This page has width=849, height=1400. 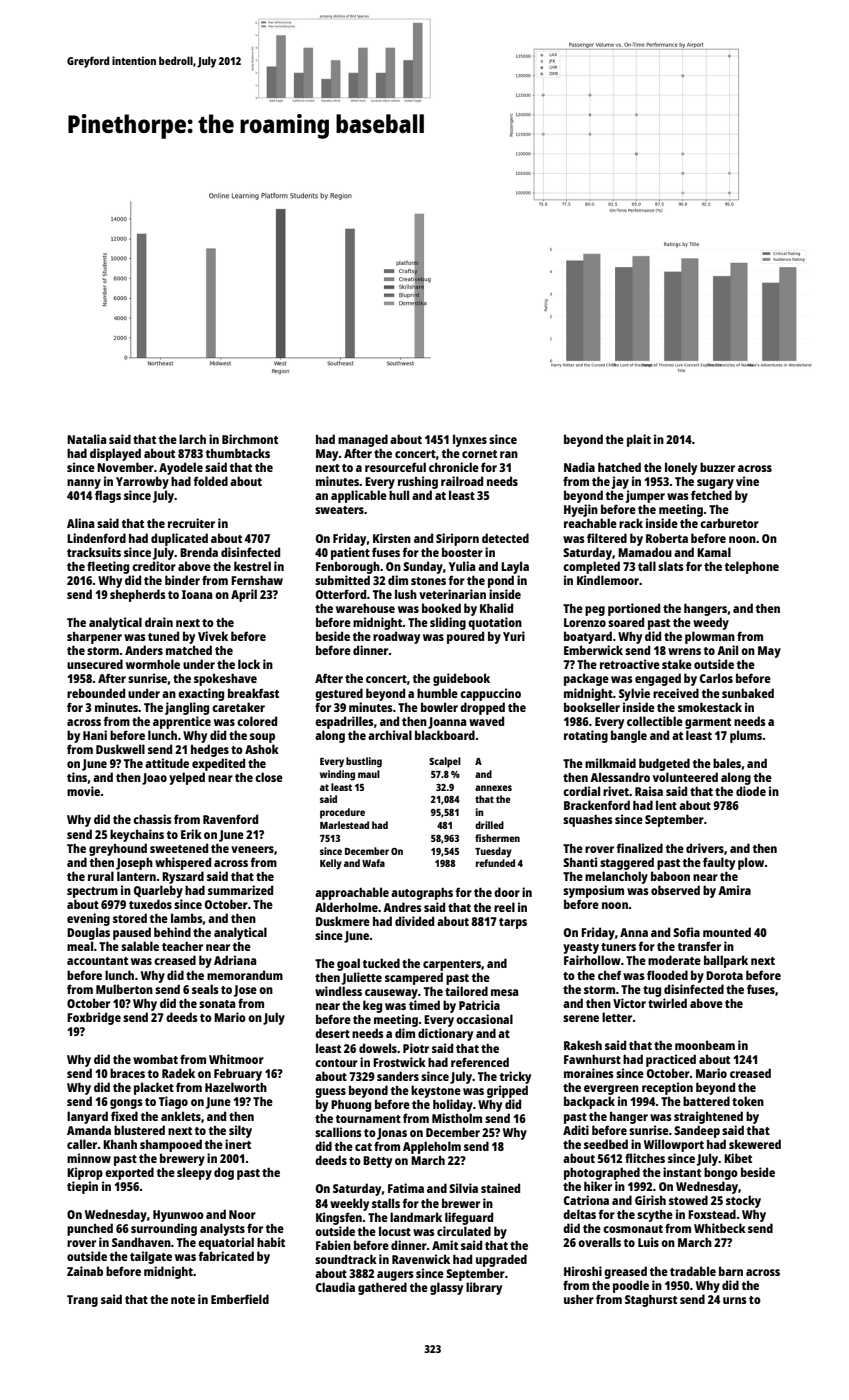 I want to click on plait, so click(x=639, y=440).
